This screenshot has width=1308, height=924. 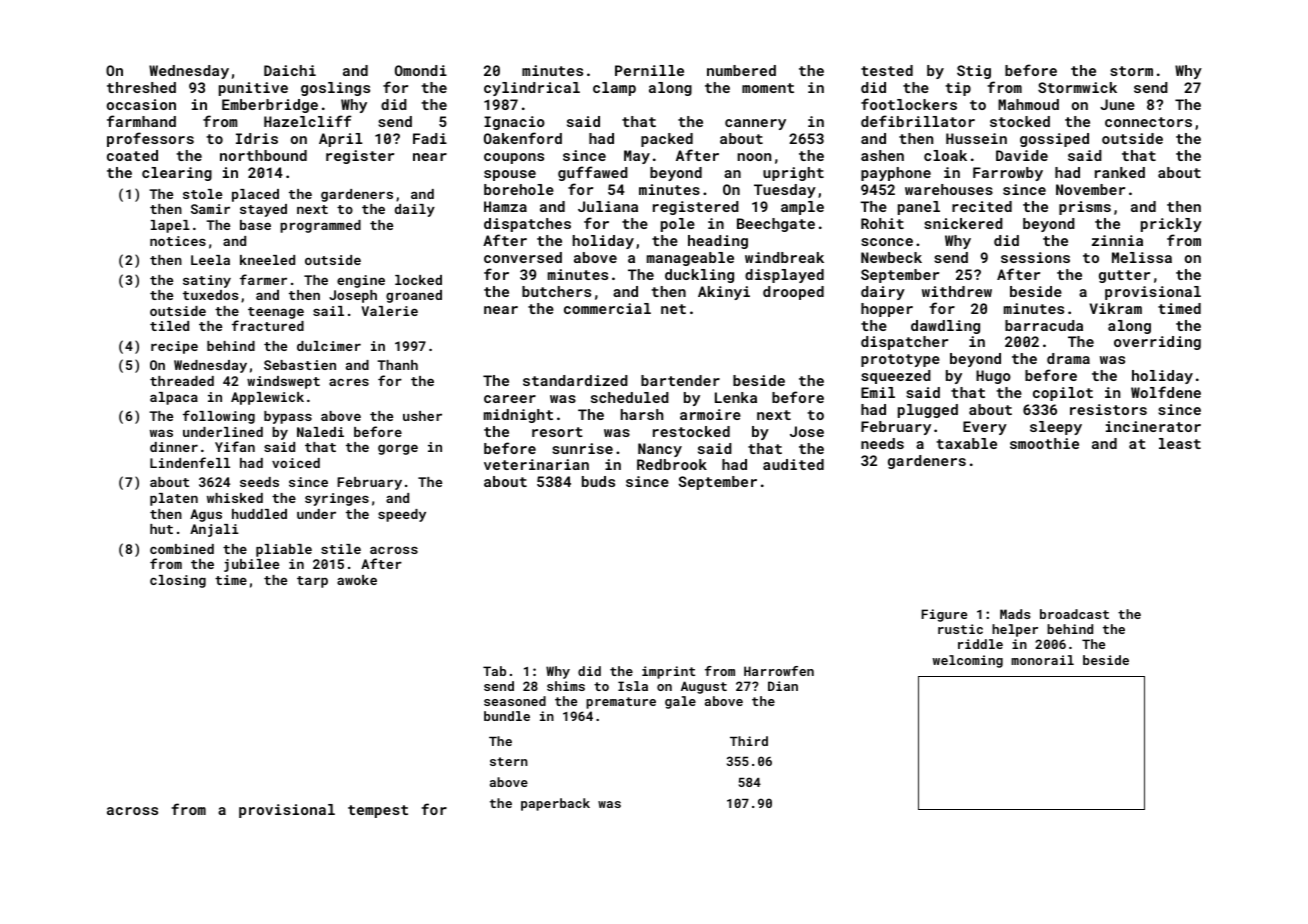 What do you see at coordinates (928, 411) in the screenshot?
I see `plugged` at bounding box center [928, 411].
